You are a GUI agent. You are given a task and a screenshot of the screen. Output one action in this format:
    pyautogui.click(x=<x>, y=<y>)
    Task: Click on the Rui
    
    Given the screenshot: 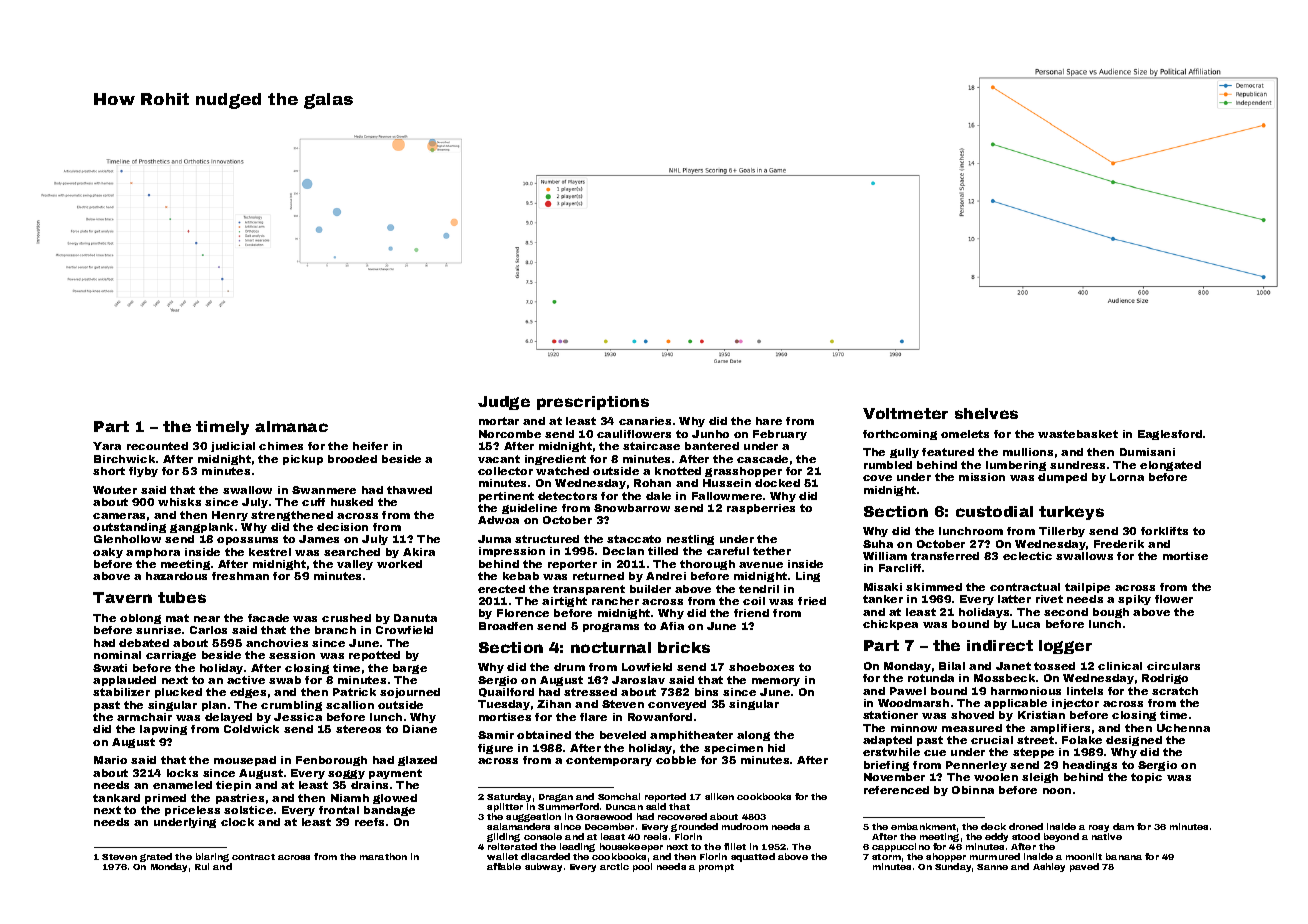 What is the action you would take?
    pyautogui.click(x=202, y=866)
